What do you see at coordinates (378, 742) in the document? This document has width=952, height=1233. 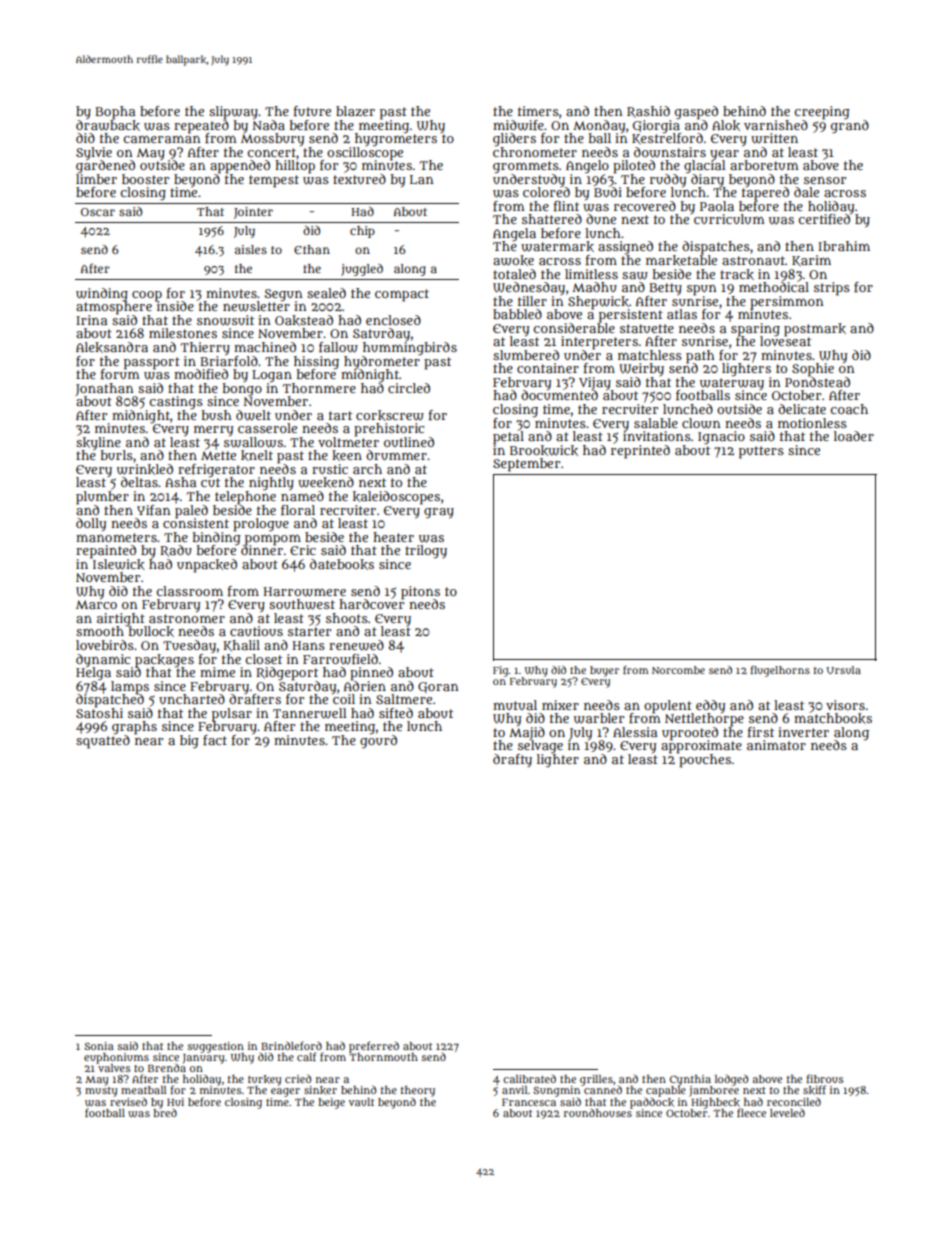 I see `gourd` at bounding box center [378, 742].
